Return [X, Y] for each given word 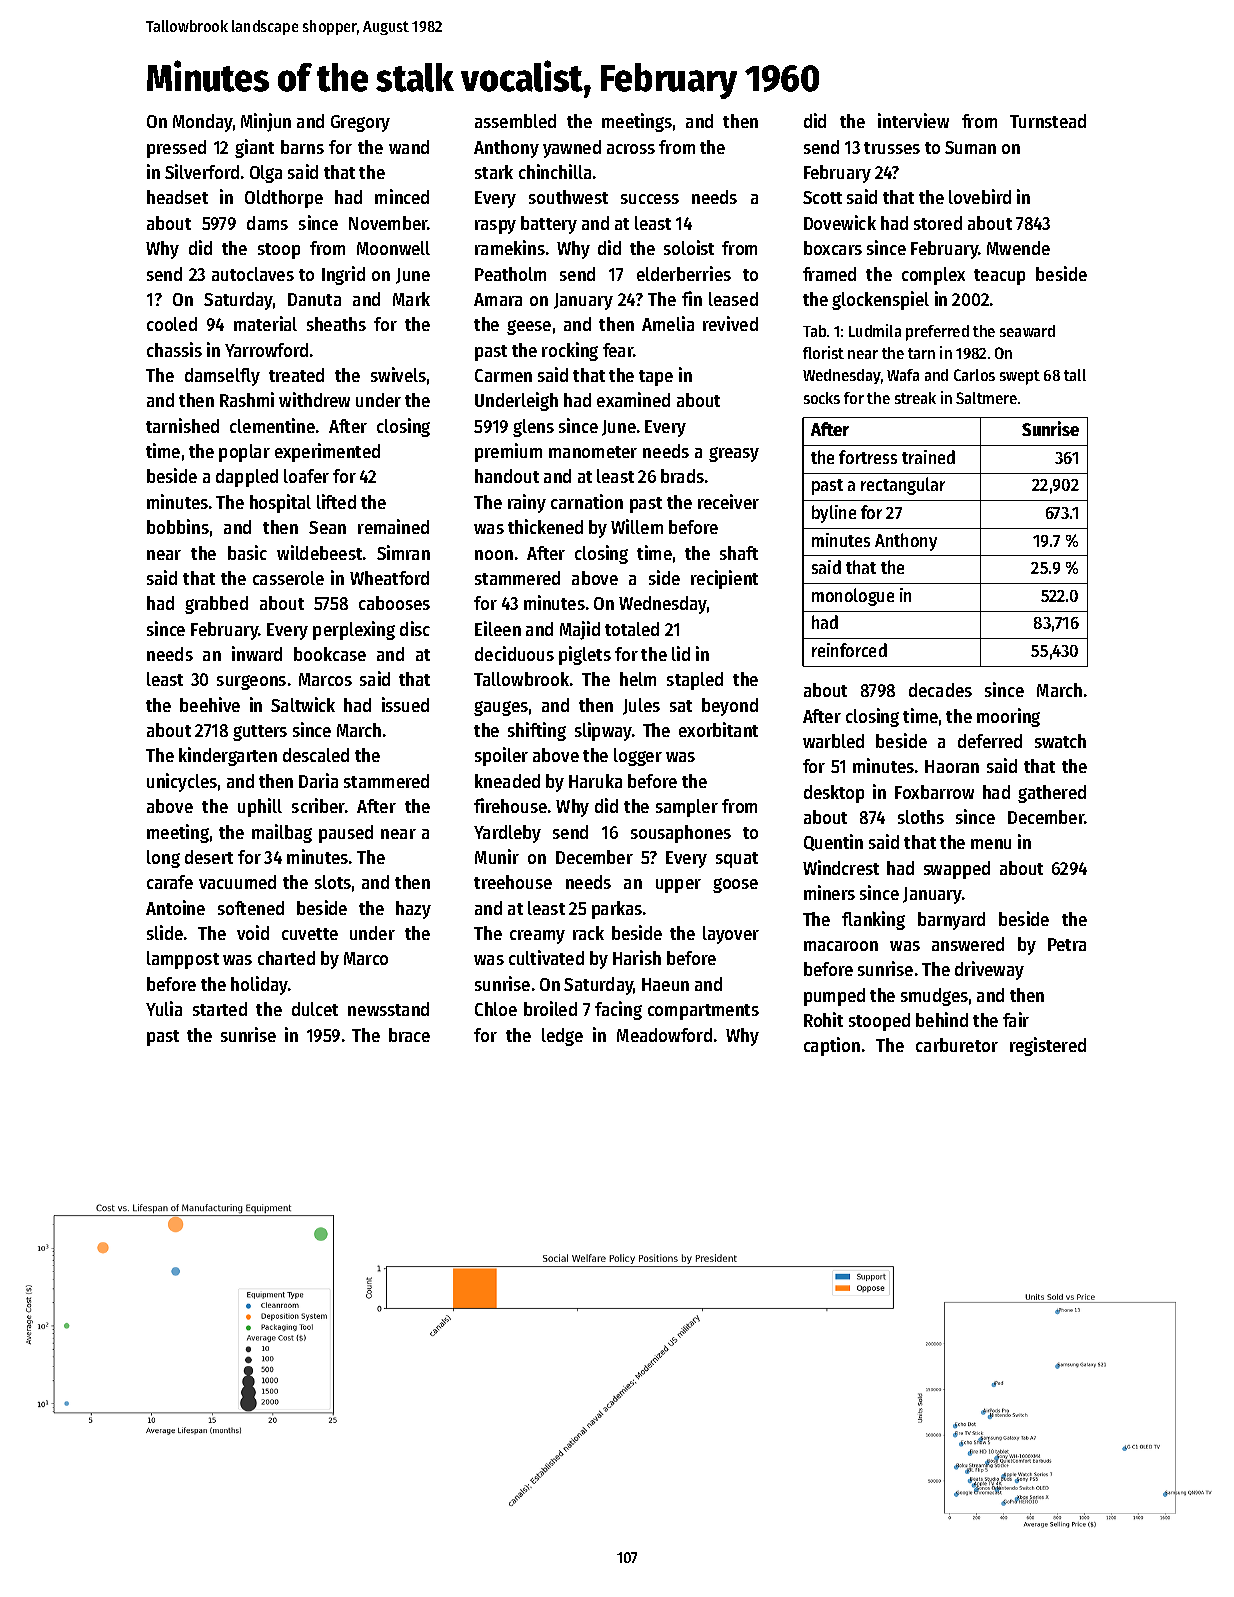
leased [733, 299]
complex [933, 276]
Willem [637, 526]
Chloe [496, 1009]
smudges [934, 997]
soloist [689, 247]
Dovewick [840, 222]
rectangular [903, 486]
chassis [174, 349]
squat [737, 860]
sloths [921, 817]
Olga [266, 174]
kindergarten [228, 756]
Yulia [164, 1008]
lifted [336, 501]
